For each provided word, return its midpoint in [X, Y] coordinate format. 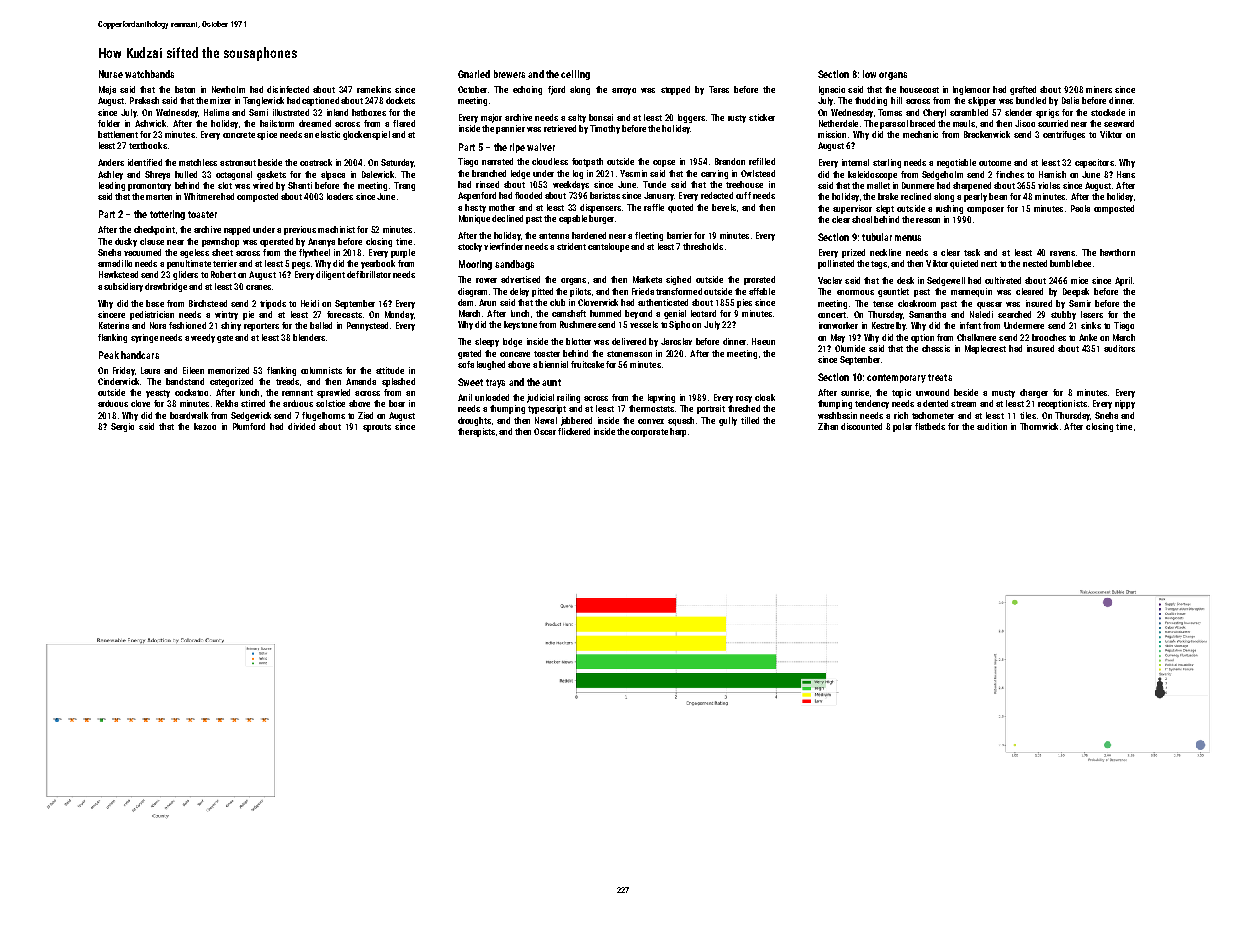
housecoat [919, 89]
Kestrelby [889, 326]
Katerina [114, 325]
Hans [1126, 174]
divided [301, 426]
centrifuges [1064, 135]
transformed [679, 291]
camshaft [569, 313]
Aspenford [477, 196]
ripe [517, 148]
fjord [556, 90]
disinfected [288, 89]
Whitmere [202, 196]
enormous [855, 292]
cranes [258, 287]
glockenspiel [366, 135]
